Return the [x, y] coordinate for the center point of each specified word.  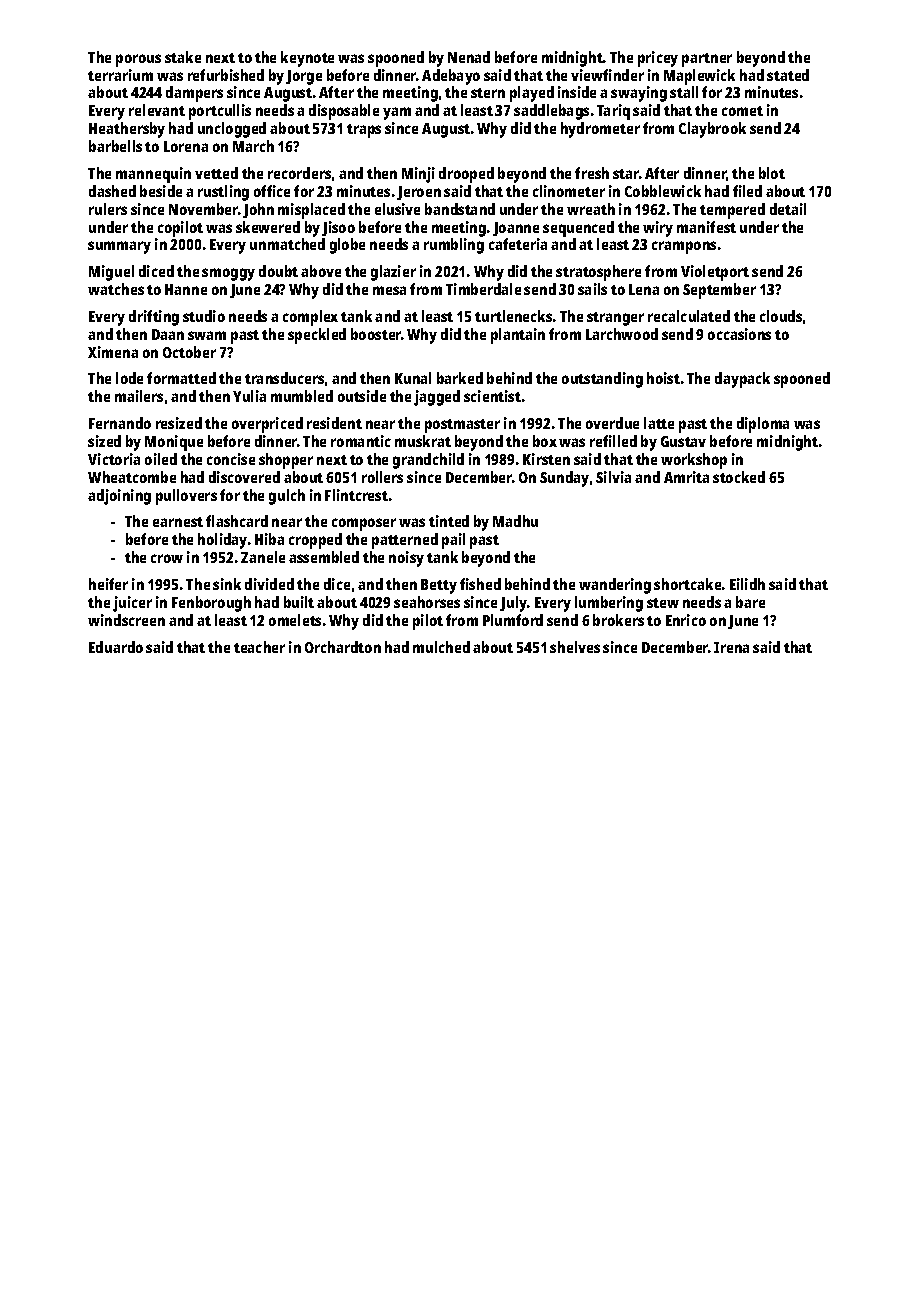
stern [488, 93]
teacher [259, 647]
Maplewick [699, 77]
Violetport [715, 273]
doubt [278, 271]
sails [592, 289]
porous [138, 60]
